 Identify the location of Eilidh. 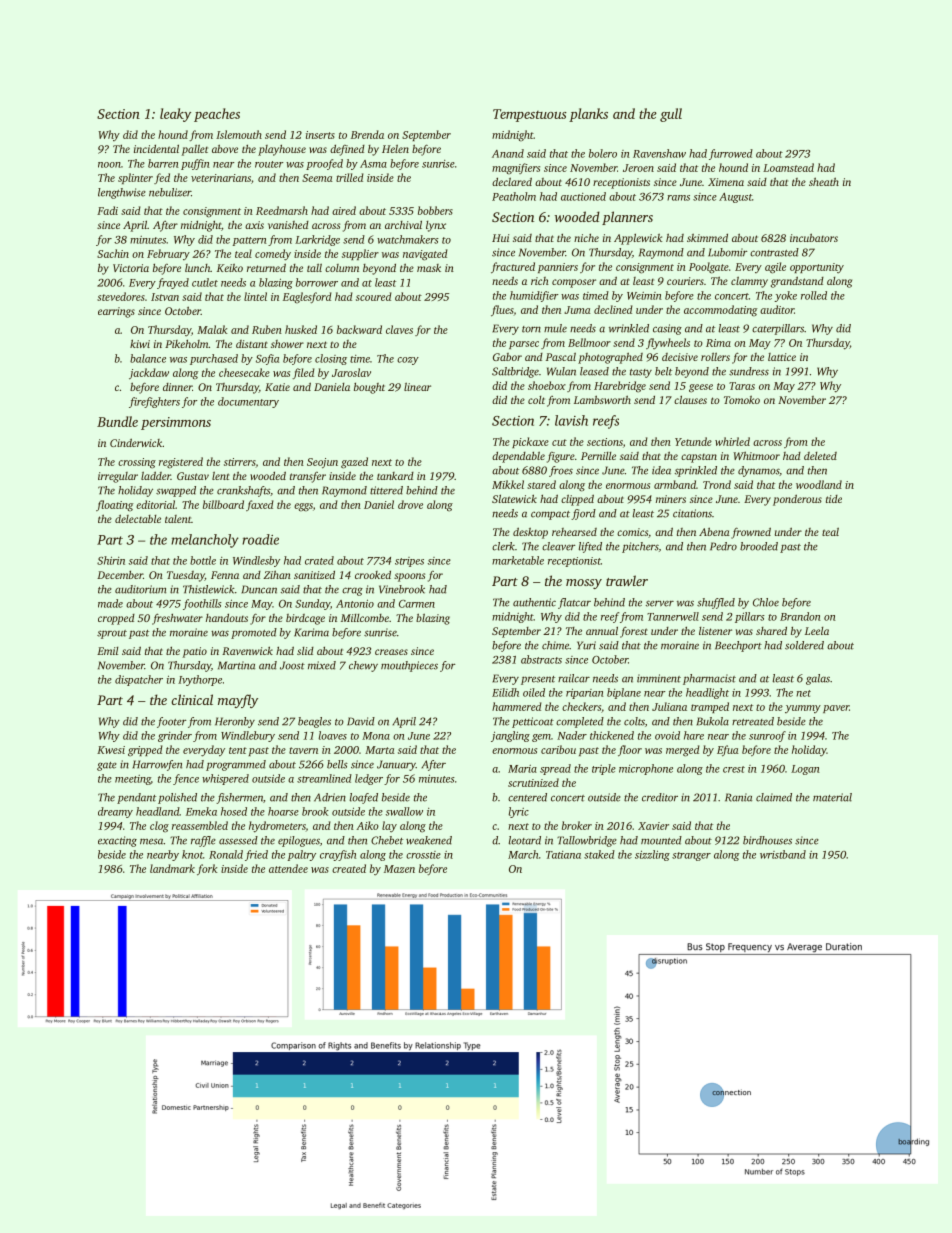
(505, 692).
